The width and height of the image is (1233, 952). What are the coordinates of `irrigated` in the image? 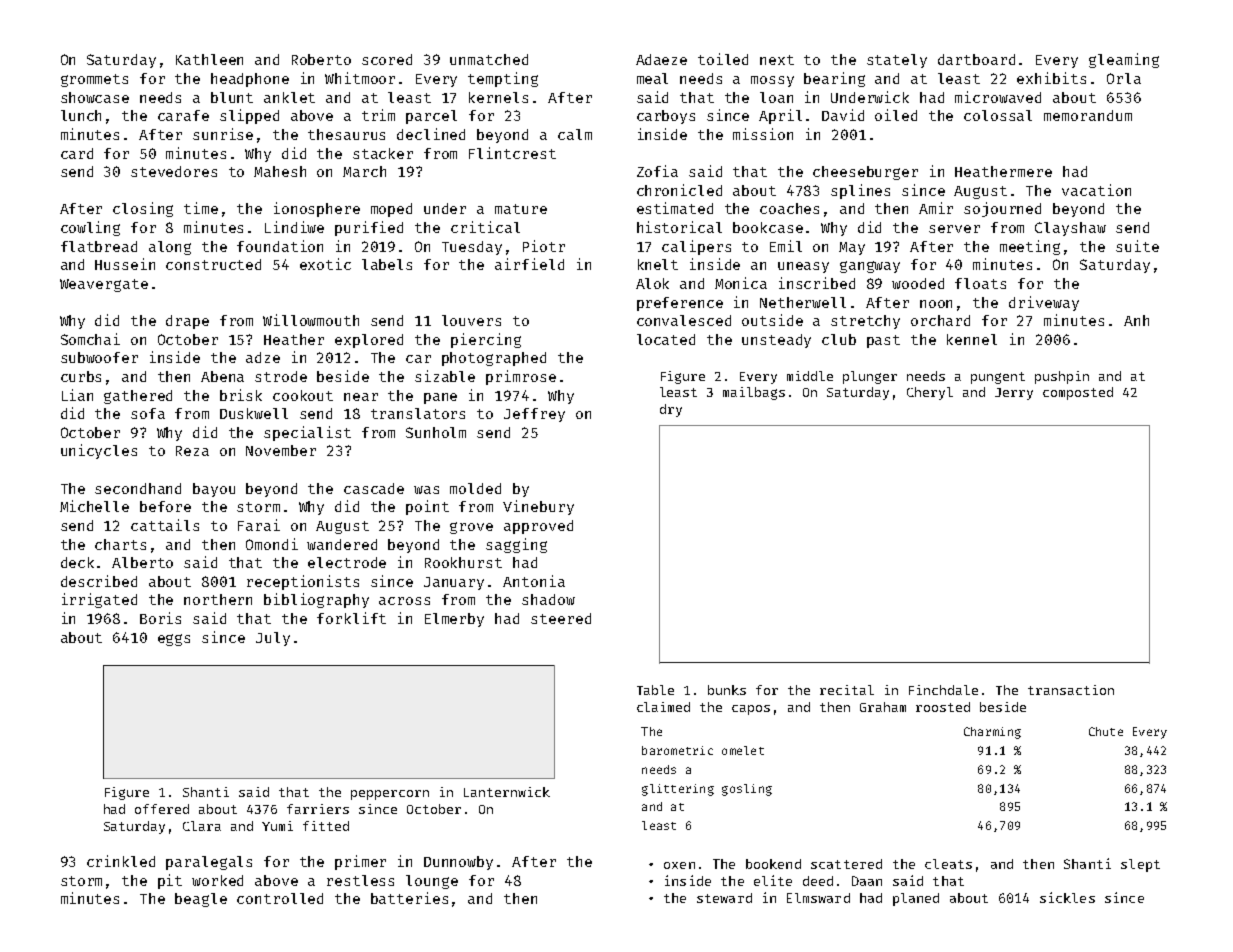 It's located at (99, 600).
